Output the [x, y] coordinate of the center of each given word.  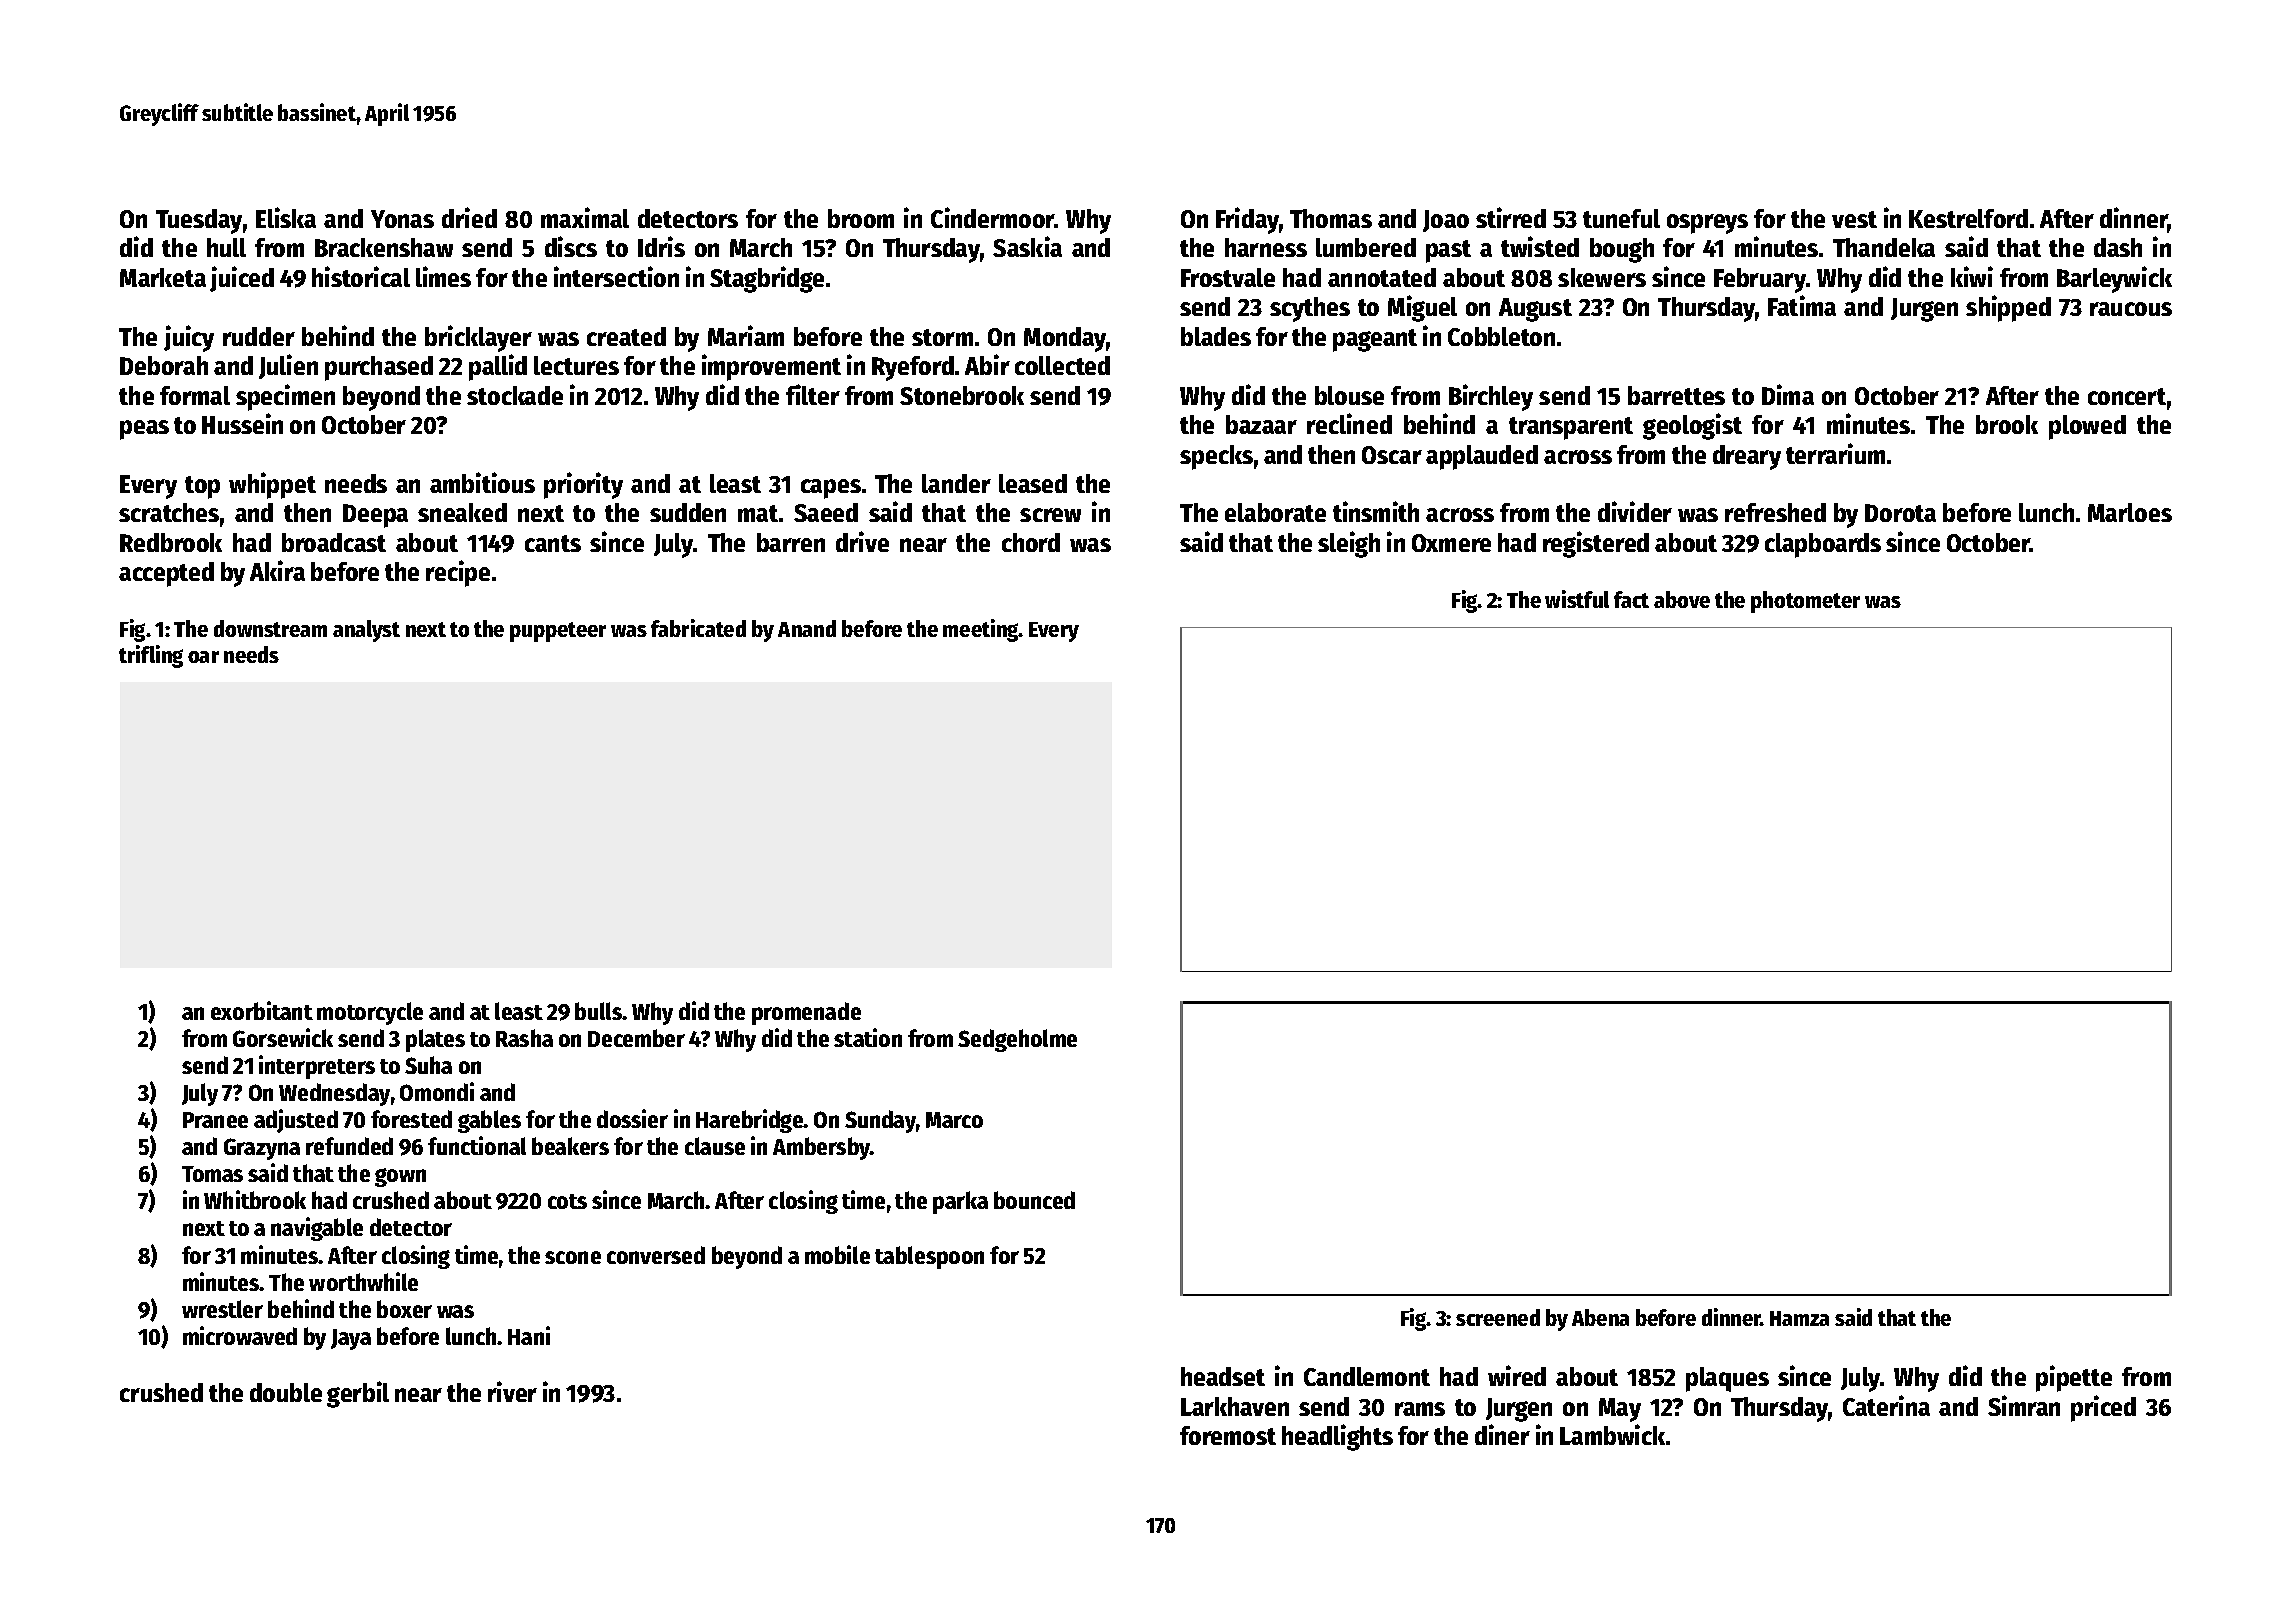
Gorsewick [283, 1037]
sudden [688, 512]
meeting [981, 630]
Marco [954, 1120]
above [1682, 599]
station [868, 1037]
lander [956, 483]
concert [2127, 396]
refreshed [1775, 512]
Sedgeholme [1017, 1040]
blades [1216, 336]
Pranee [215, 1120]
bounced [1034, 1200]
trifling [151, 656]
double [286, 1392]
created [626, 336]
